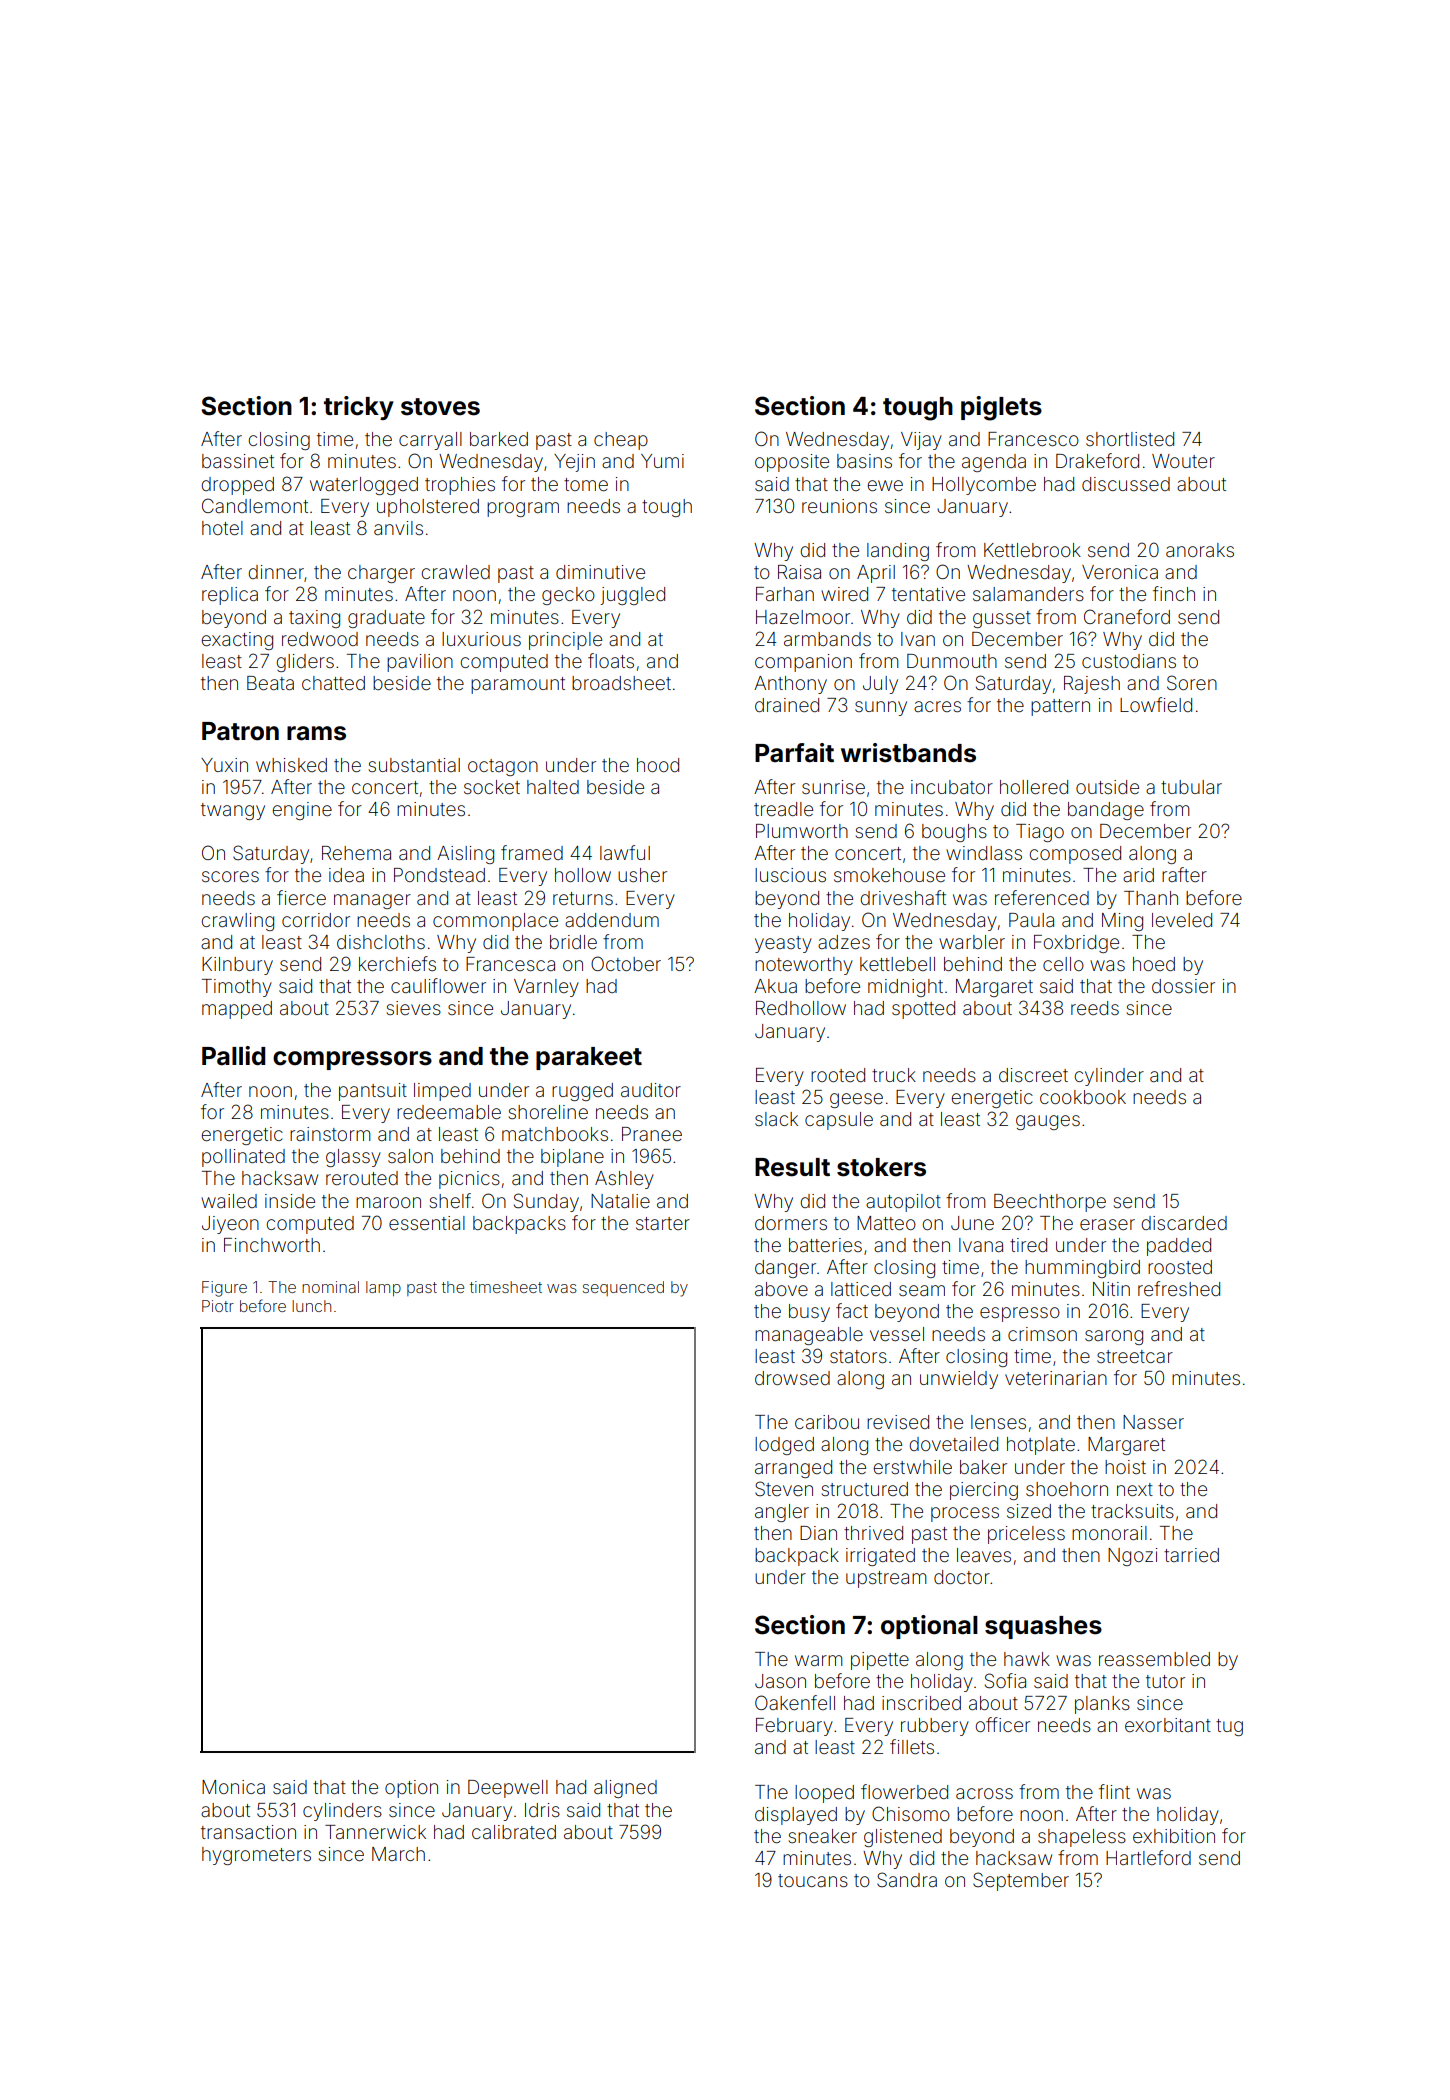 This document has width=1450, height=2100. What do you see at coordinates (238, 461) in the document?
I see `bassinet` at bounding box center [238, 461].
